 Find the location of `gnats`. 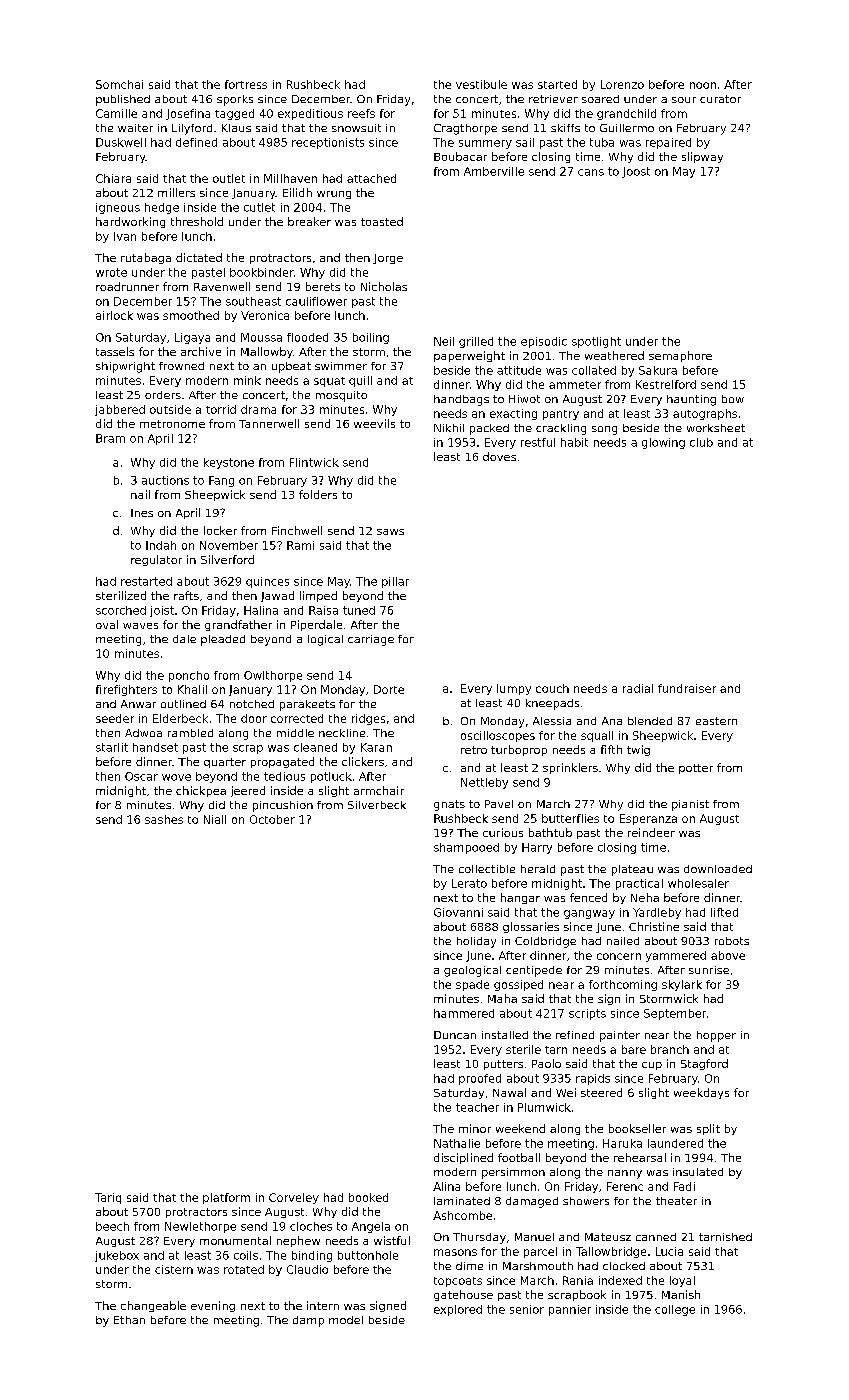

gnats is located at coordinates (449, 805).
